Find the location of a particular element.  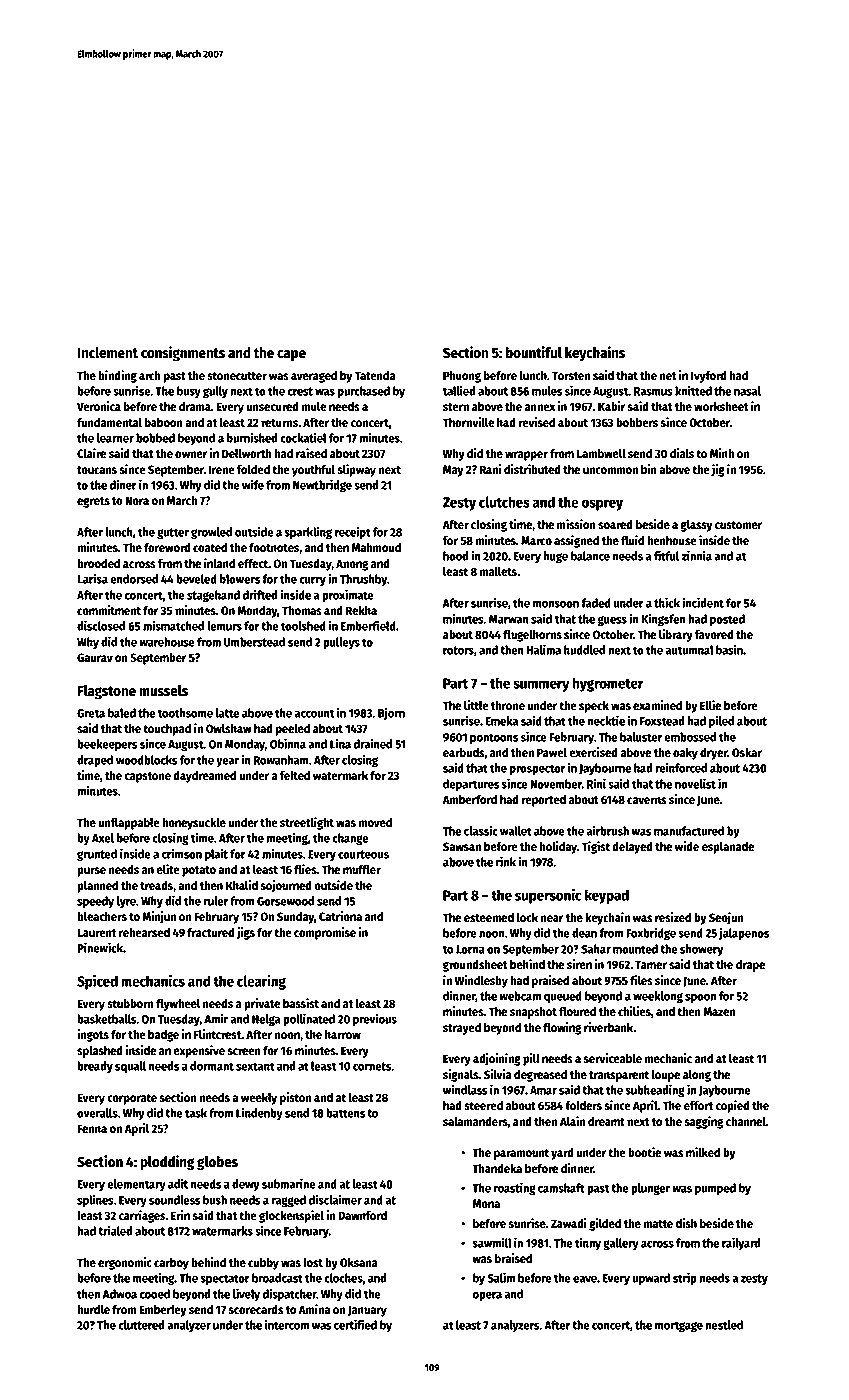

Torsten is located at coordinates (571, 375).
